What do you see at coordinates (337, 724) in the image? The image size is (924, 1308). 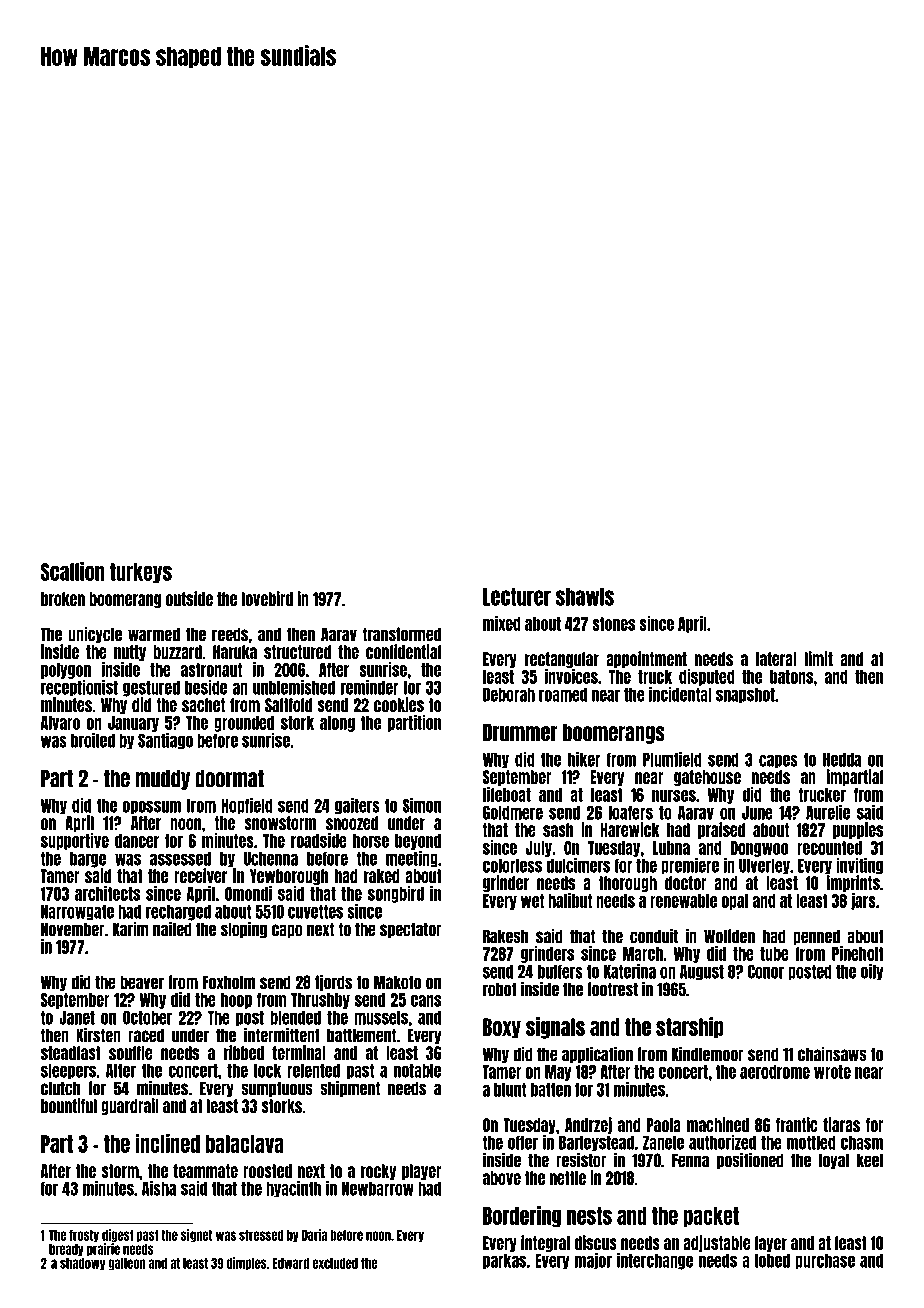 I see `along` at bounding box center [337, 724].
